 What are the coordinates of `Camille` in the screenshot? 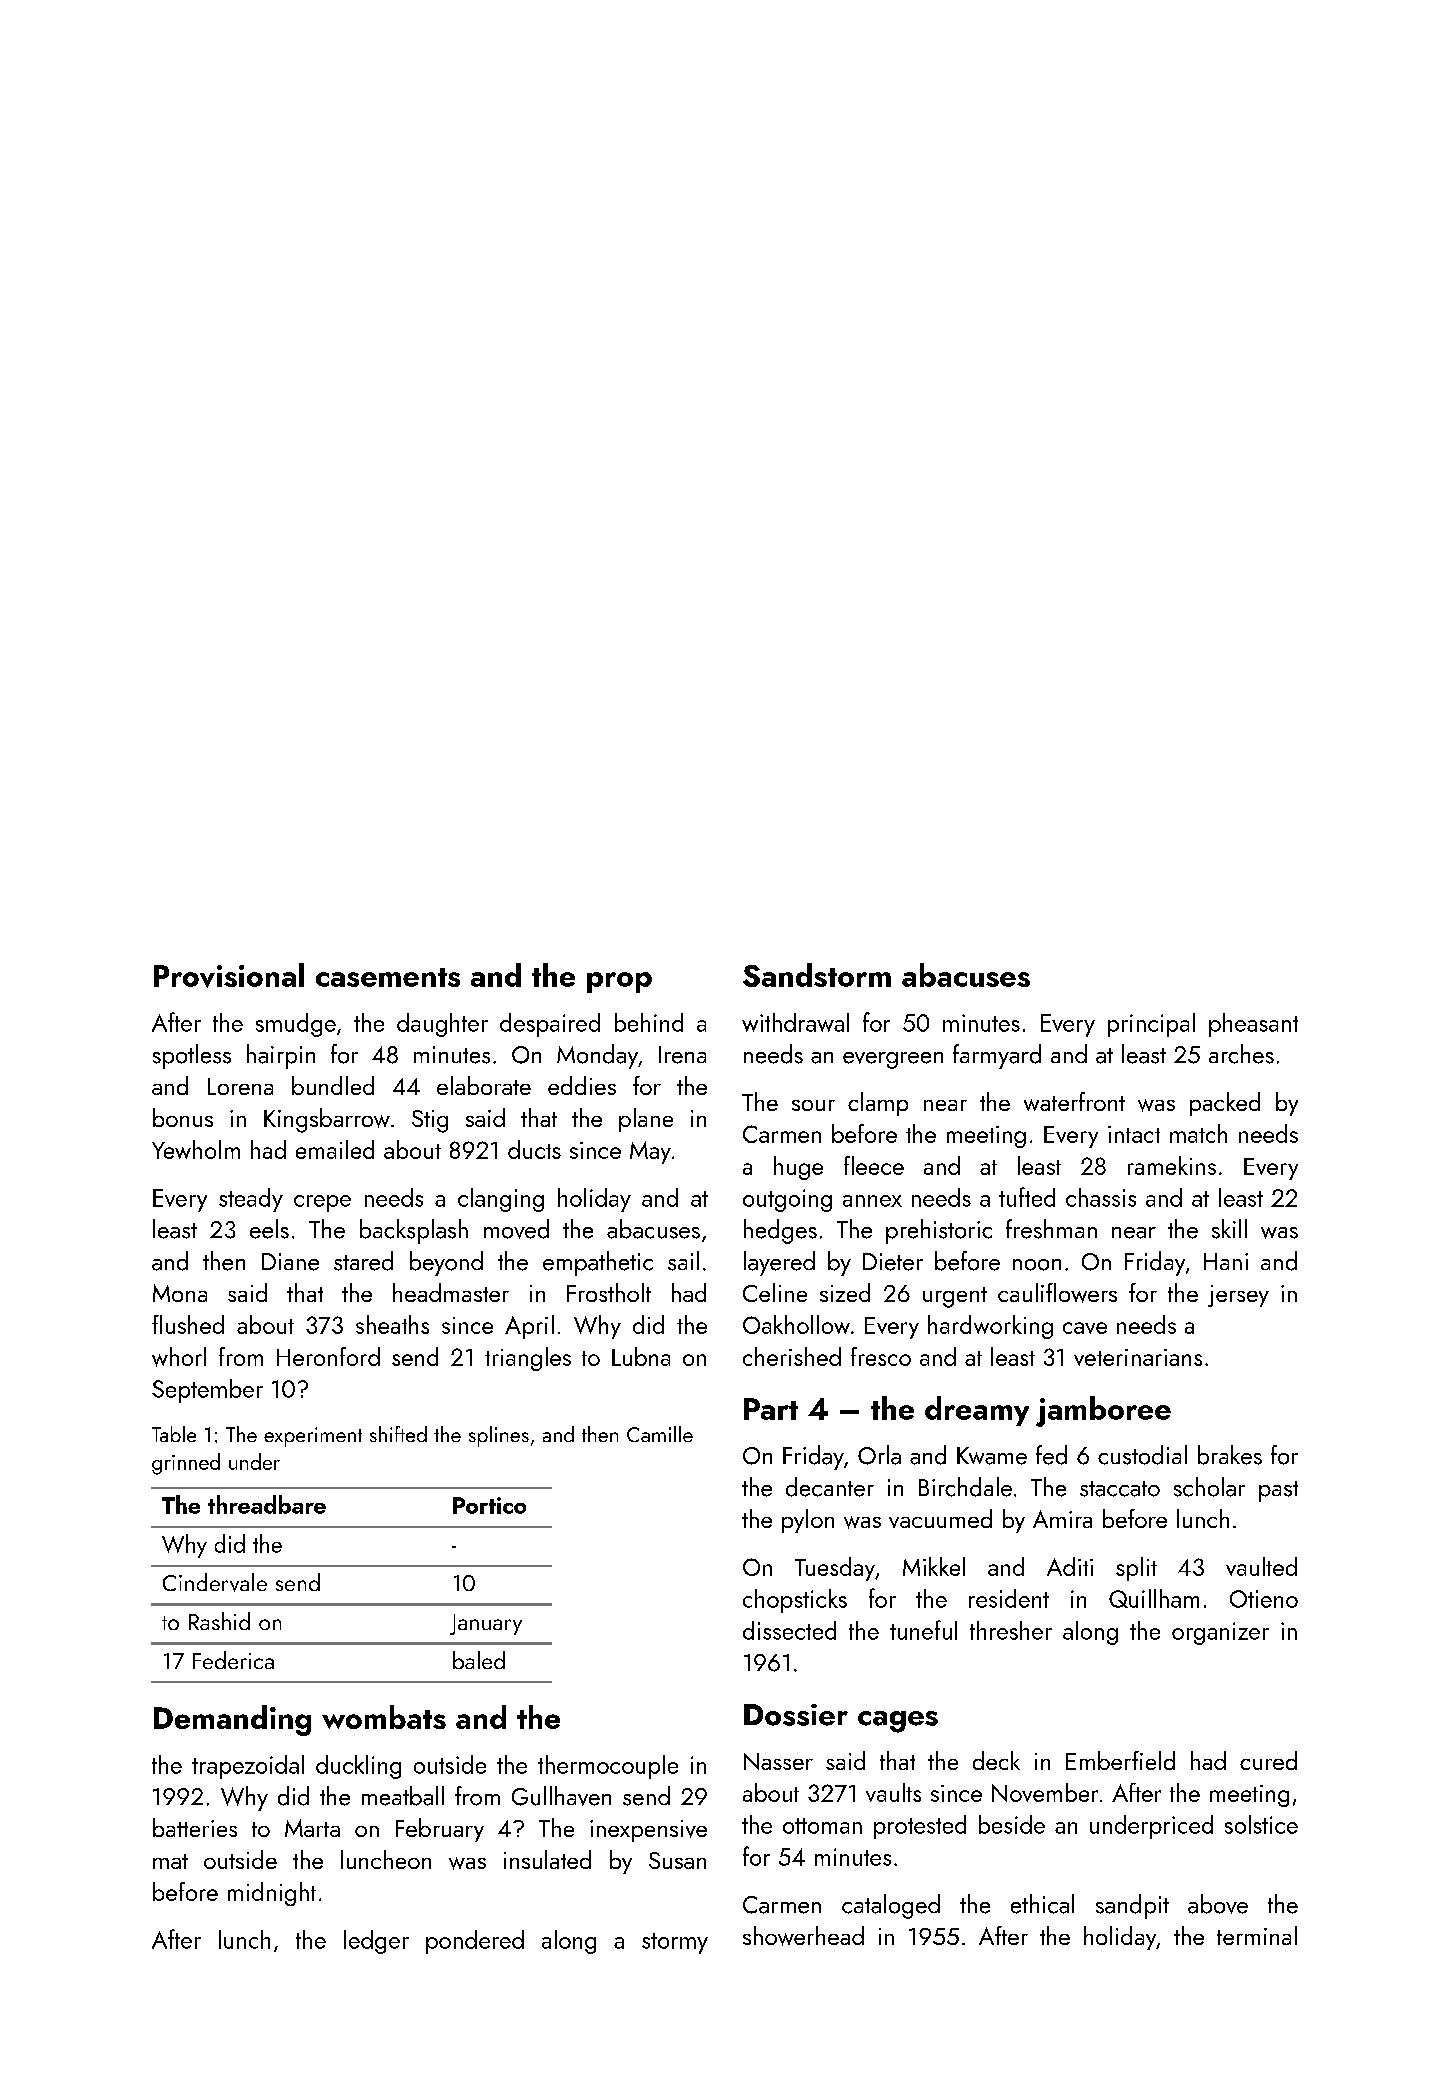 It's located at (660, 1434).
